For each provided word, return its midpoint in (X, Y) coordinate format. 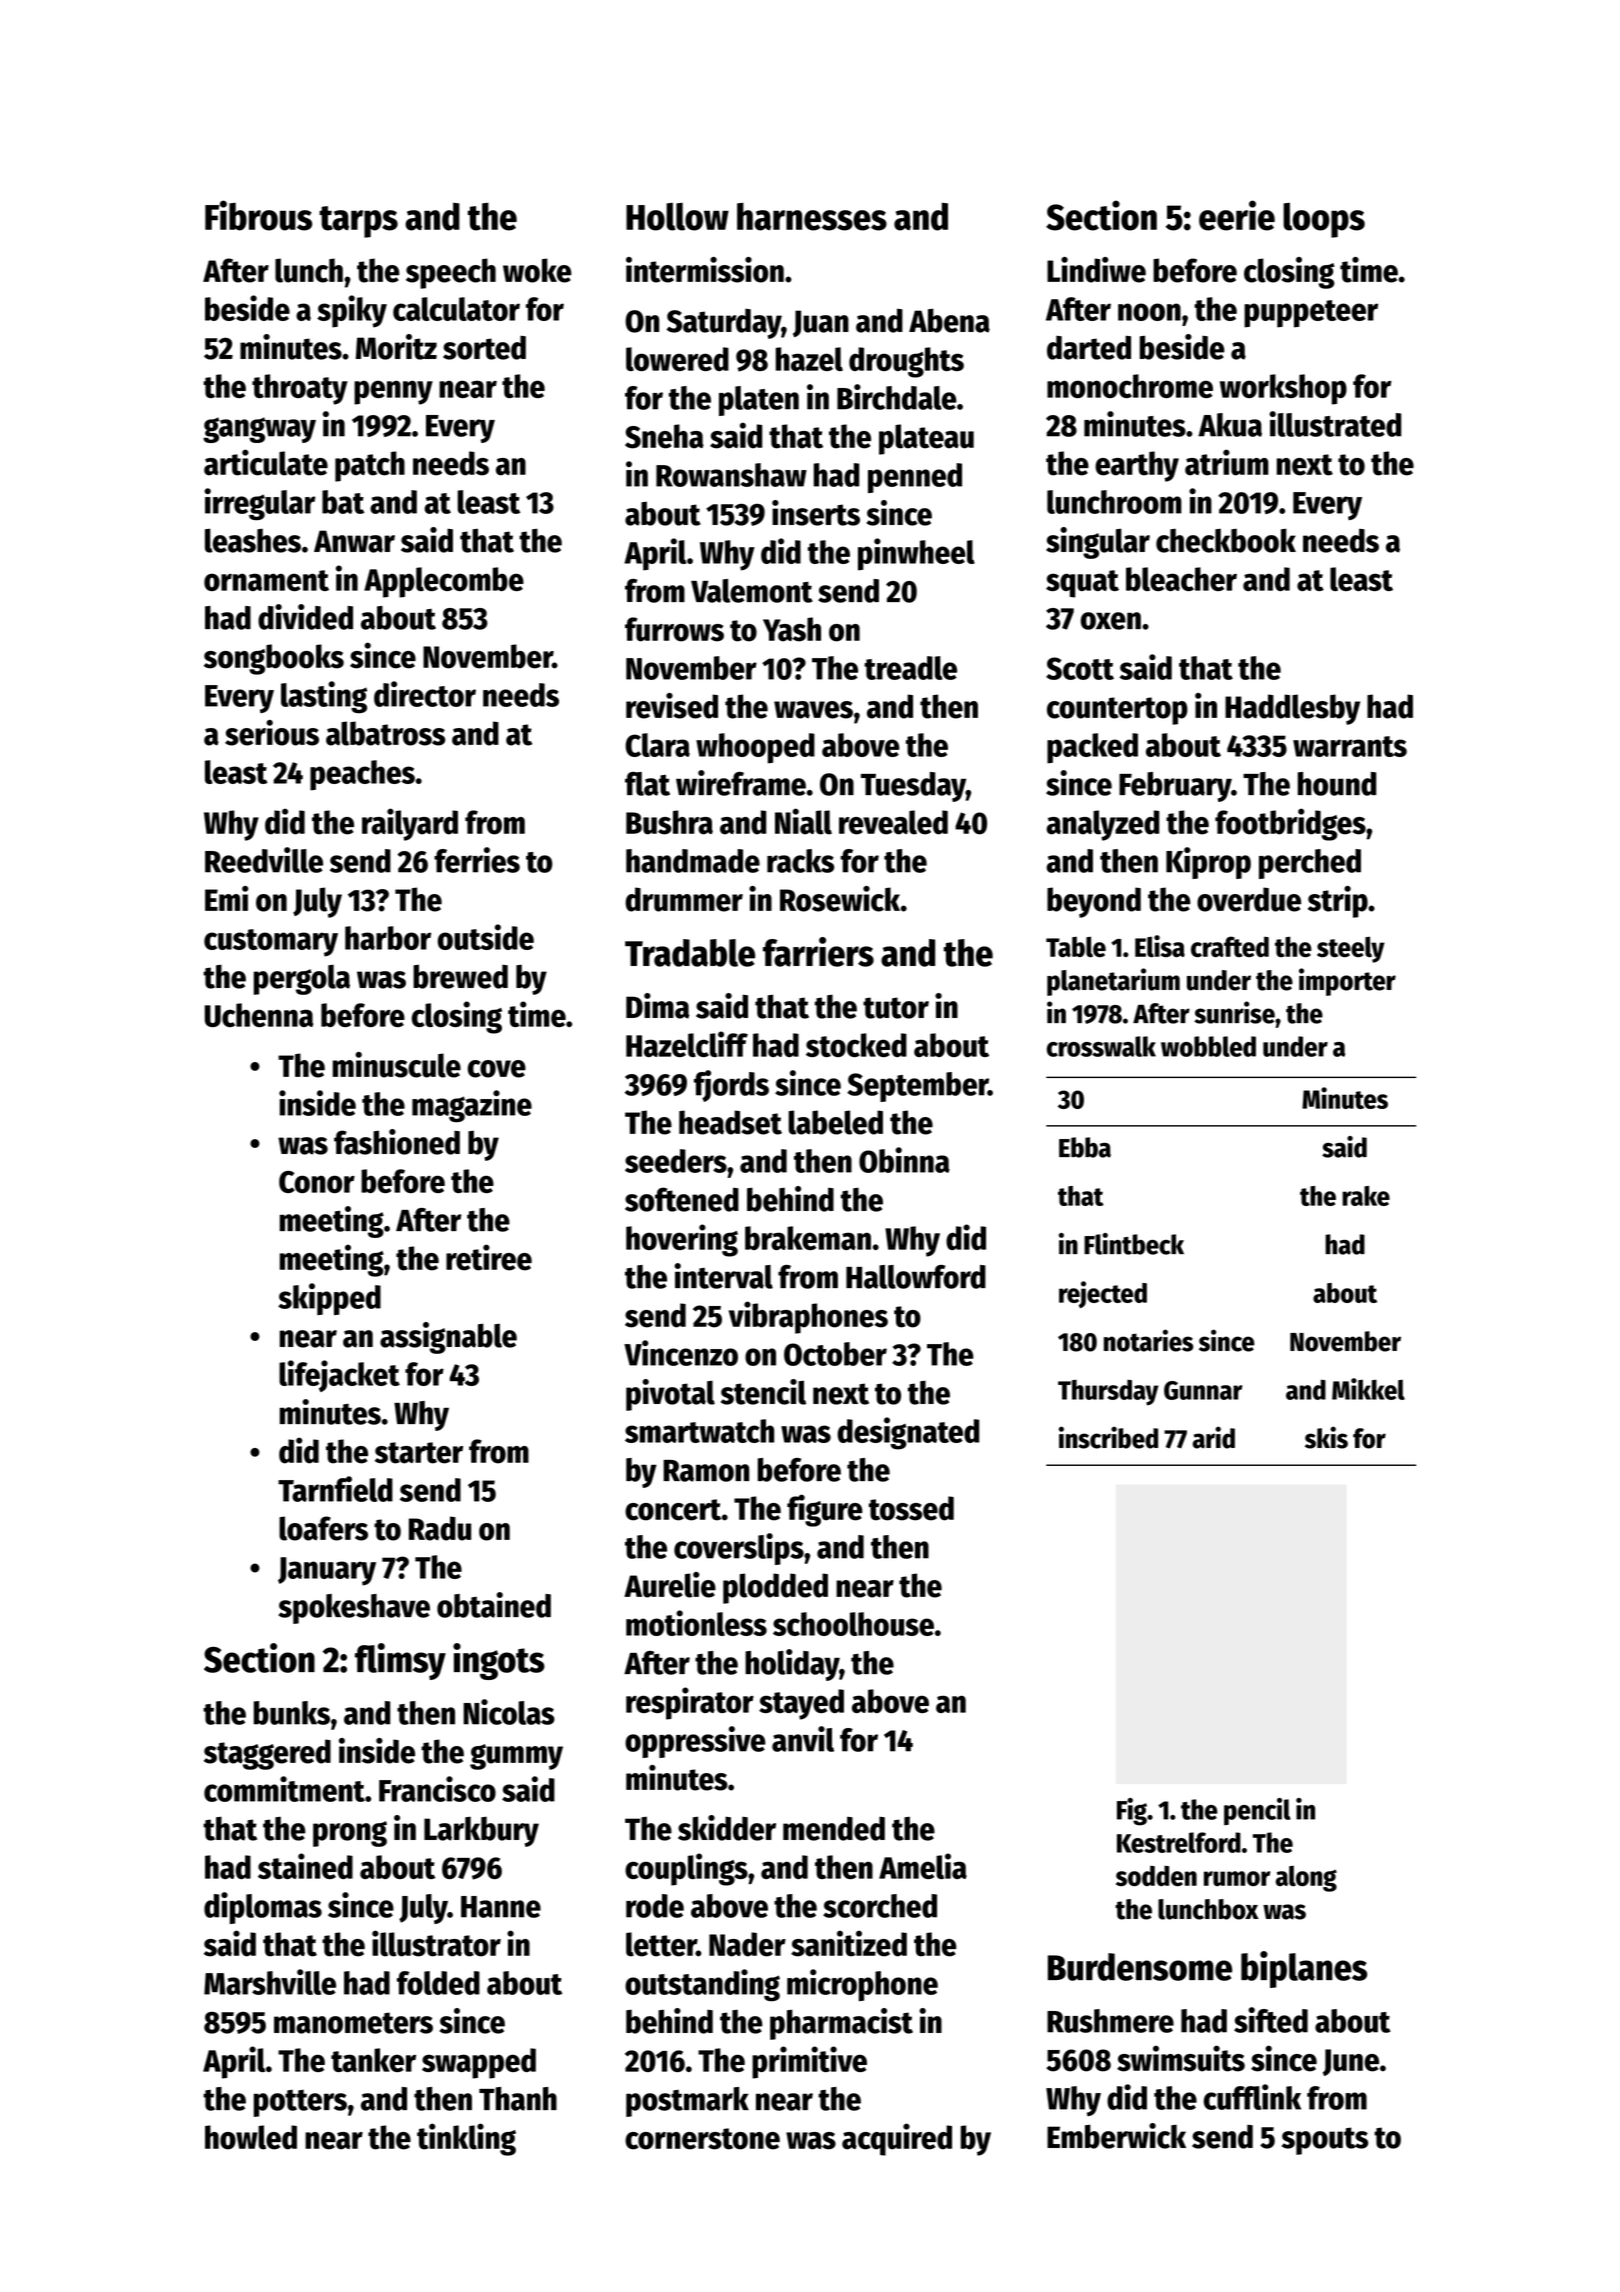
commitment (284, 1789)
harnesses (812, 217)
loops (1324, 220)
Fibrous (258, 215)
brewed (460, 976)
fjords (731, 1086)
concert (673, 1510)
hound (1337, 784)
